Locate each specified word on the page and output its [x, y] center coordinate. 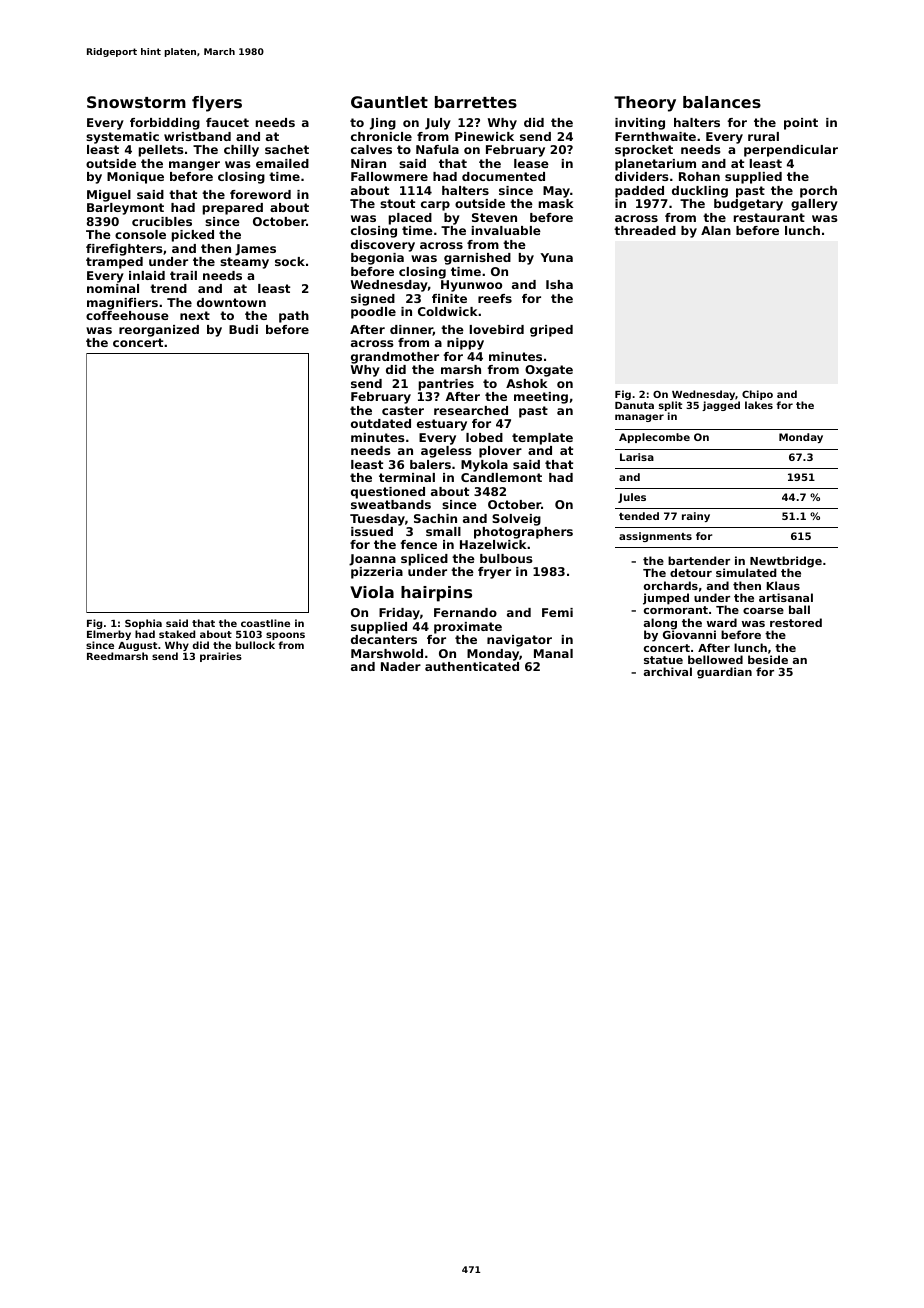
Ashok [527, 383]
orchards [671, 585]
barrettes [476, 102]
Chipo [757, 395]
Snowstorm [136, 102]
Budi [243, 329]
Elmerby [109, 635]
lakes [759, 405]
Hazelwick [493, 544]
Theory [645, 104]
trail [183, 275]
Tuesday [377, 520]
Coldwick [448, 311]
